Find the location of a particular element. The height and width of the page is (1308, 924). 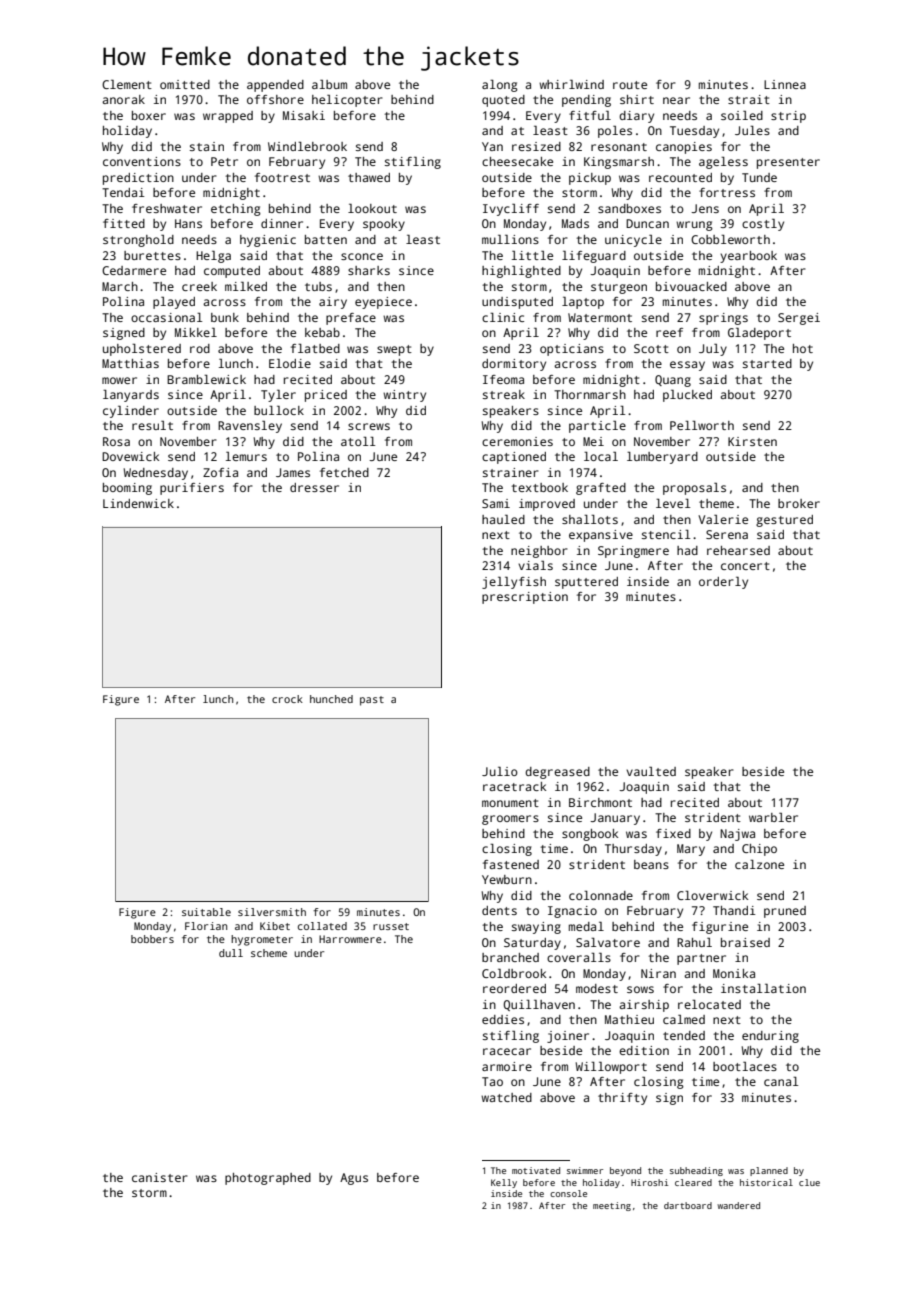

Bramblewick is located at coordinates (206, 379).
